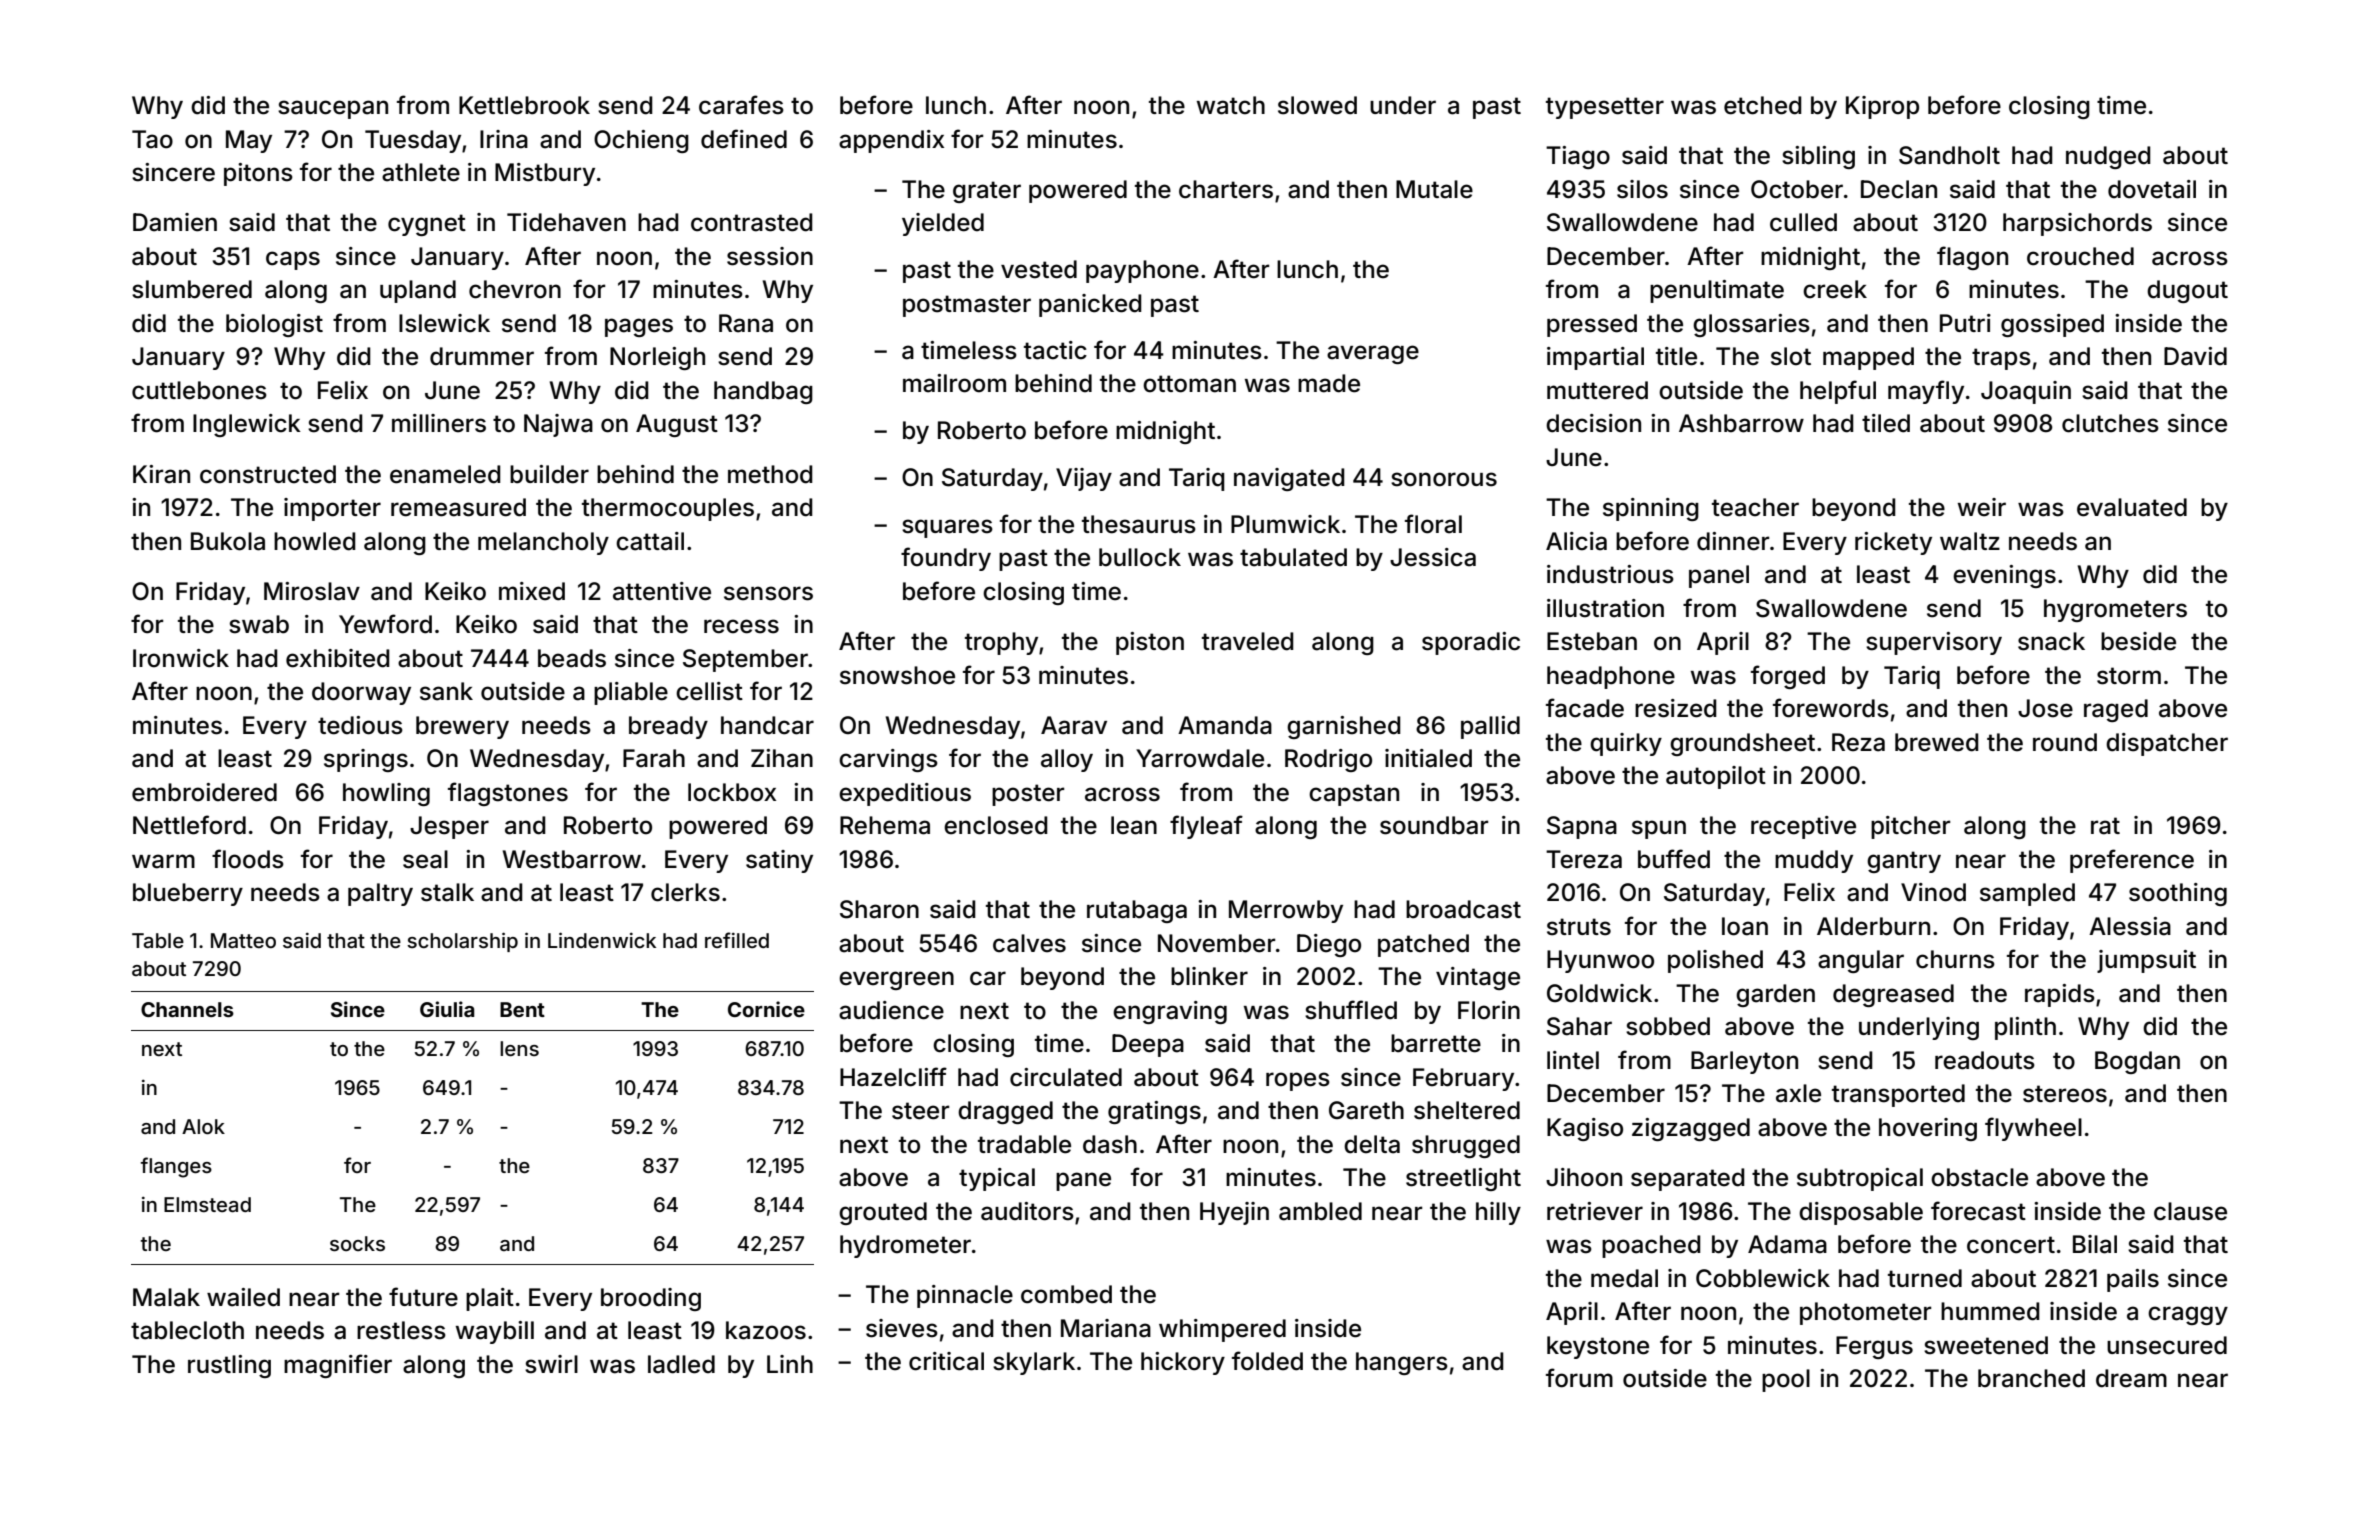 This screenshot has width=2360, height=1527. Describe the element at coordinates (947, 528) in the screenshot. I see `squares` at that location.
